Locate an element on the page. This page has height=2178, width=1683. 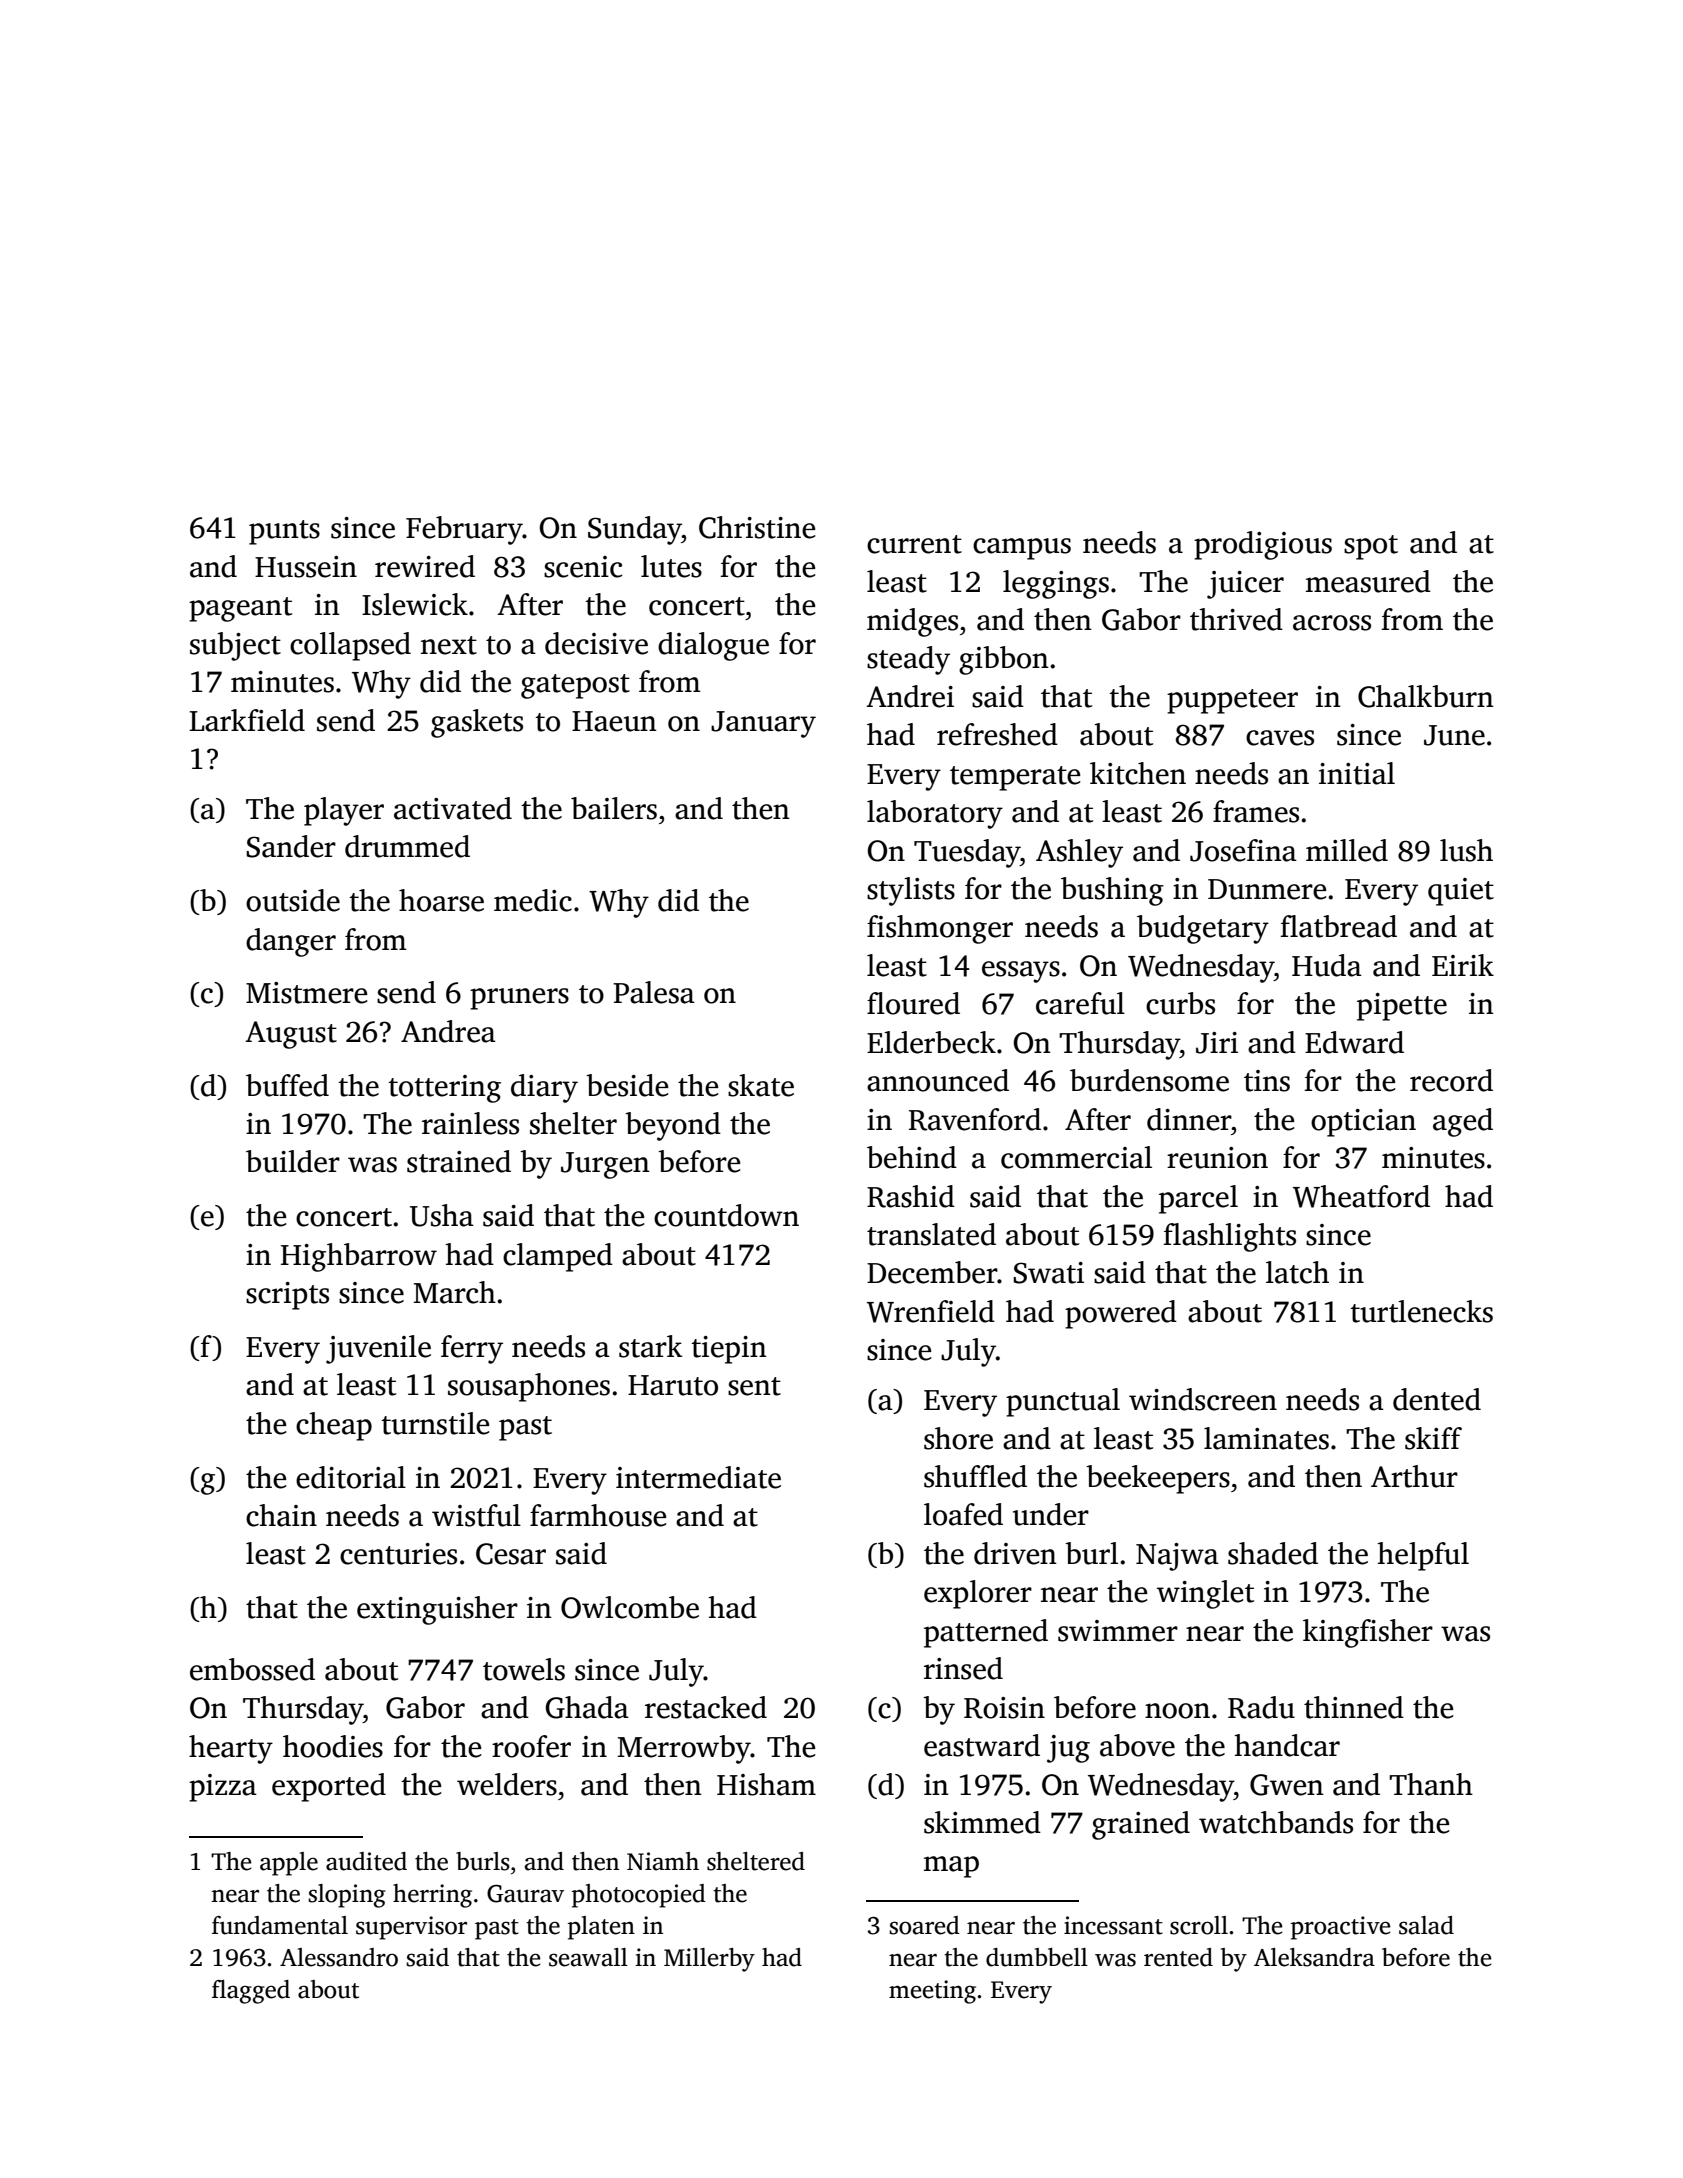
February is located at coordinates (464, 530).
